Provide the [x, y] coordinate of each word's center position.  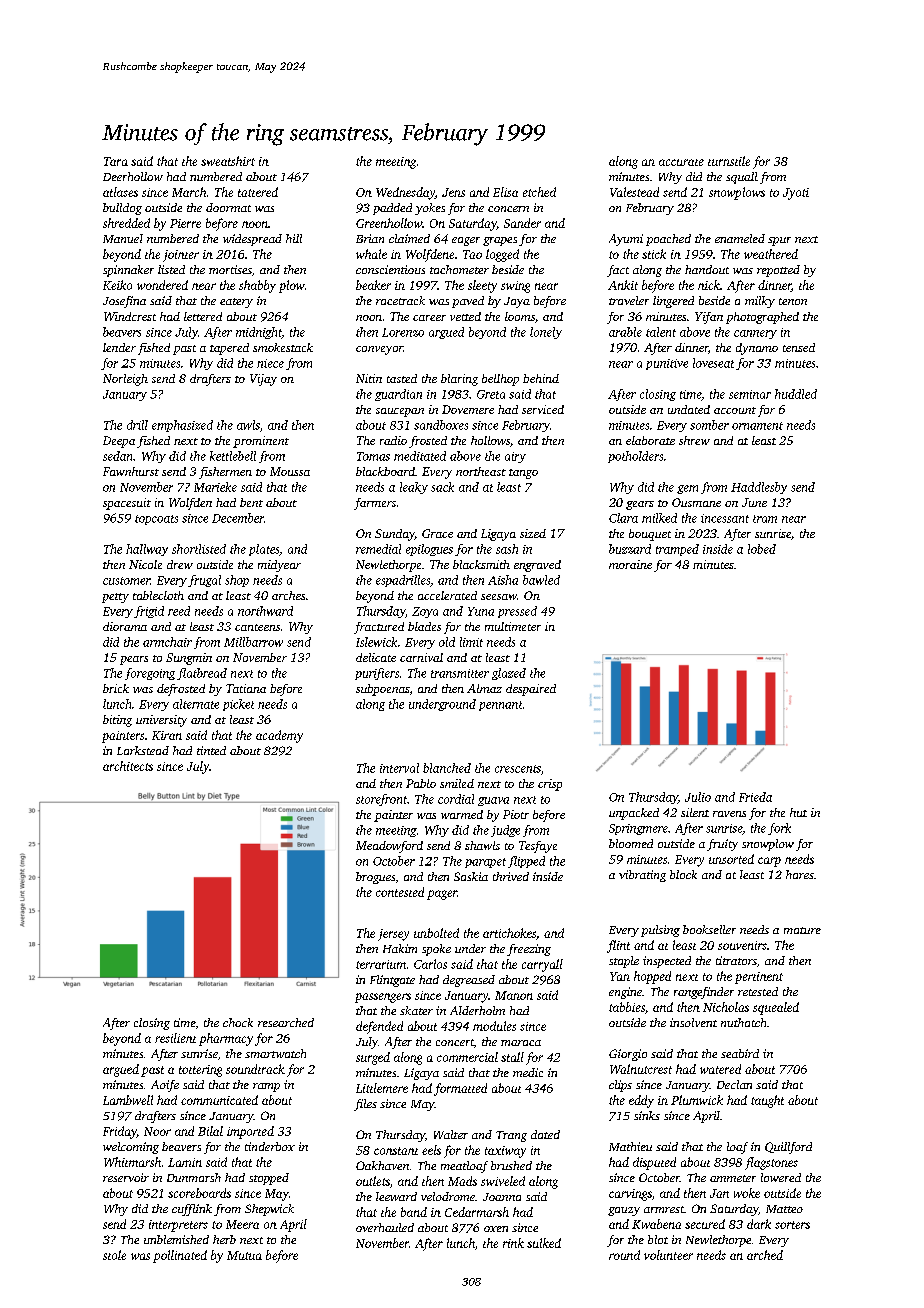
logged [502, 255]
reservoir [126, 1177]
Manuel [123, 238]
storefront [381, 800]
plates [264, 550]
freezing [529, 950]
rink [513, 1243]
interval [399, 768]
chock [238, 1022]
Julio [698, 797]
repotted [778, 271]
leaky [414, 488]
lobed [762, 549]
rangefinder [704, 993]
